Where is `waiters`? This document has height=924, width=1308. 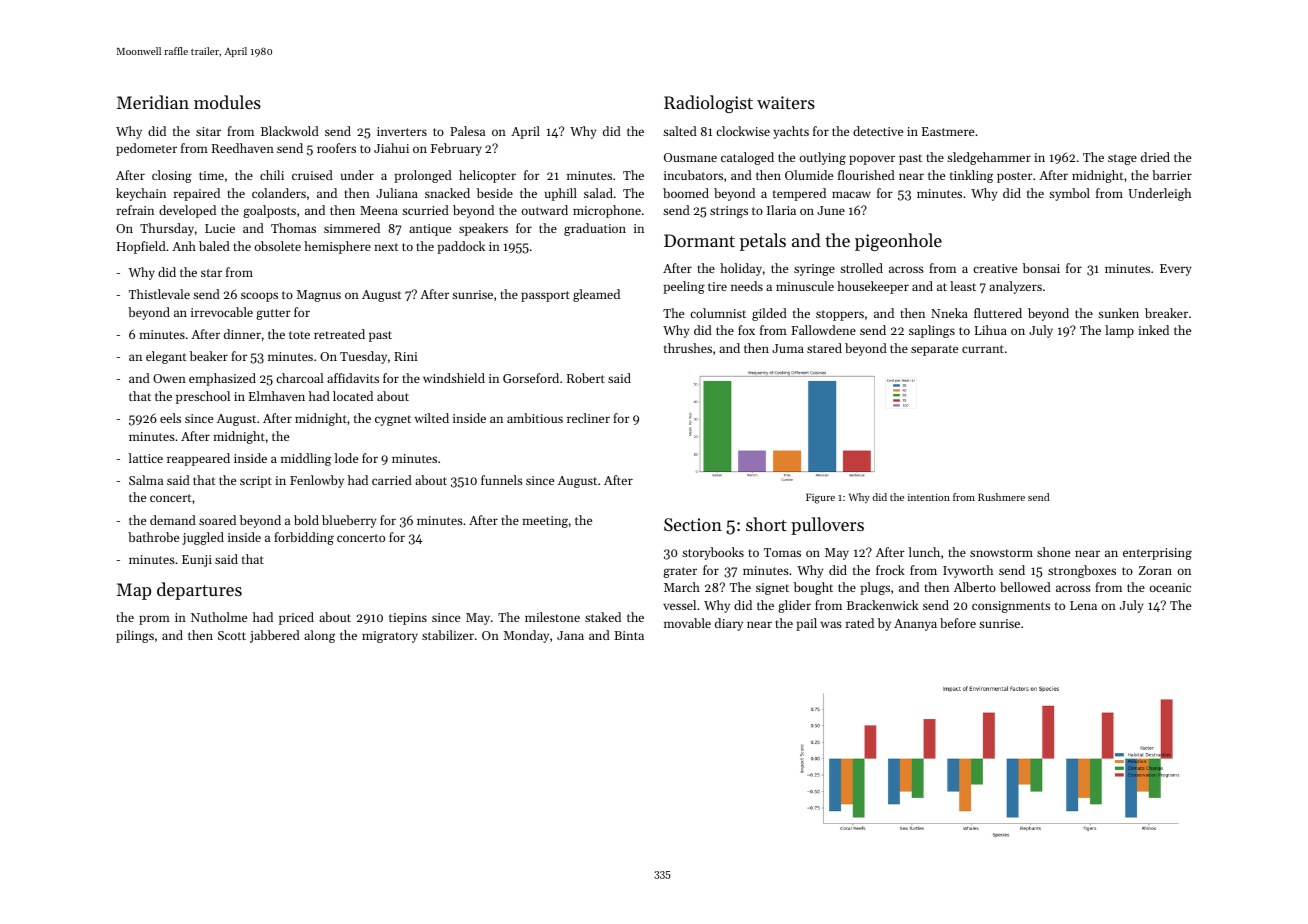
waiters is located at coordinates (786, 102).
